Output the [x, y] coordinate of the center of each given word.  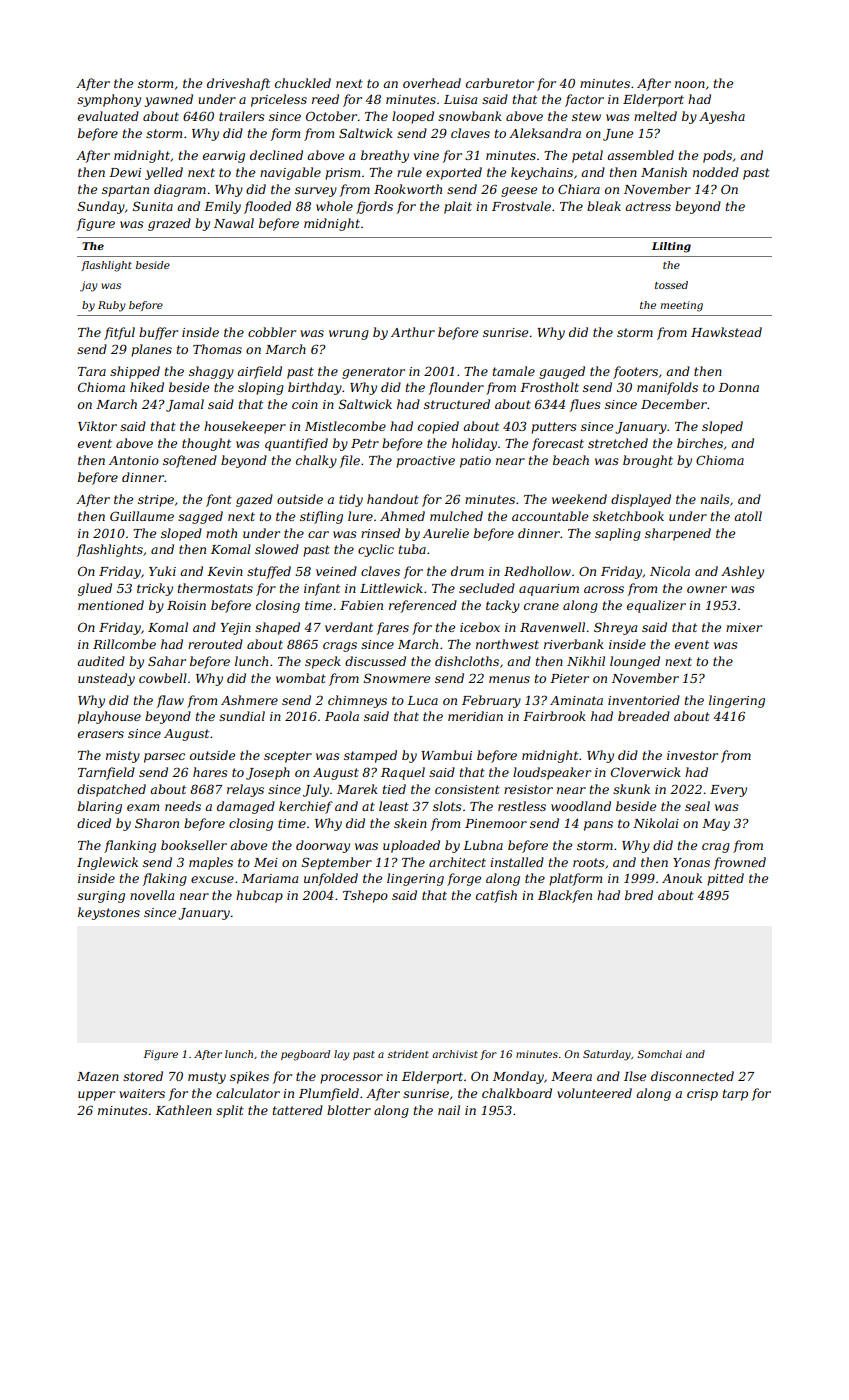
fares [392, 628]
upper [96, 1096]
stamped [370, 756]
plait [458, 207]
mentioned [111, 605]
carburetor [500, 83]
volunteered [594, 1093]
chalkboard [517, 1093]
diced [94, 823]
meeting [681, 306]
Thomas [217, 349]
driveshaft [238, 84]
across [604, 589]
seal [697, 806]
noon [690, 84]
